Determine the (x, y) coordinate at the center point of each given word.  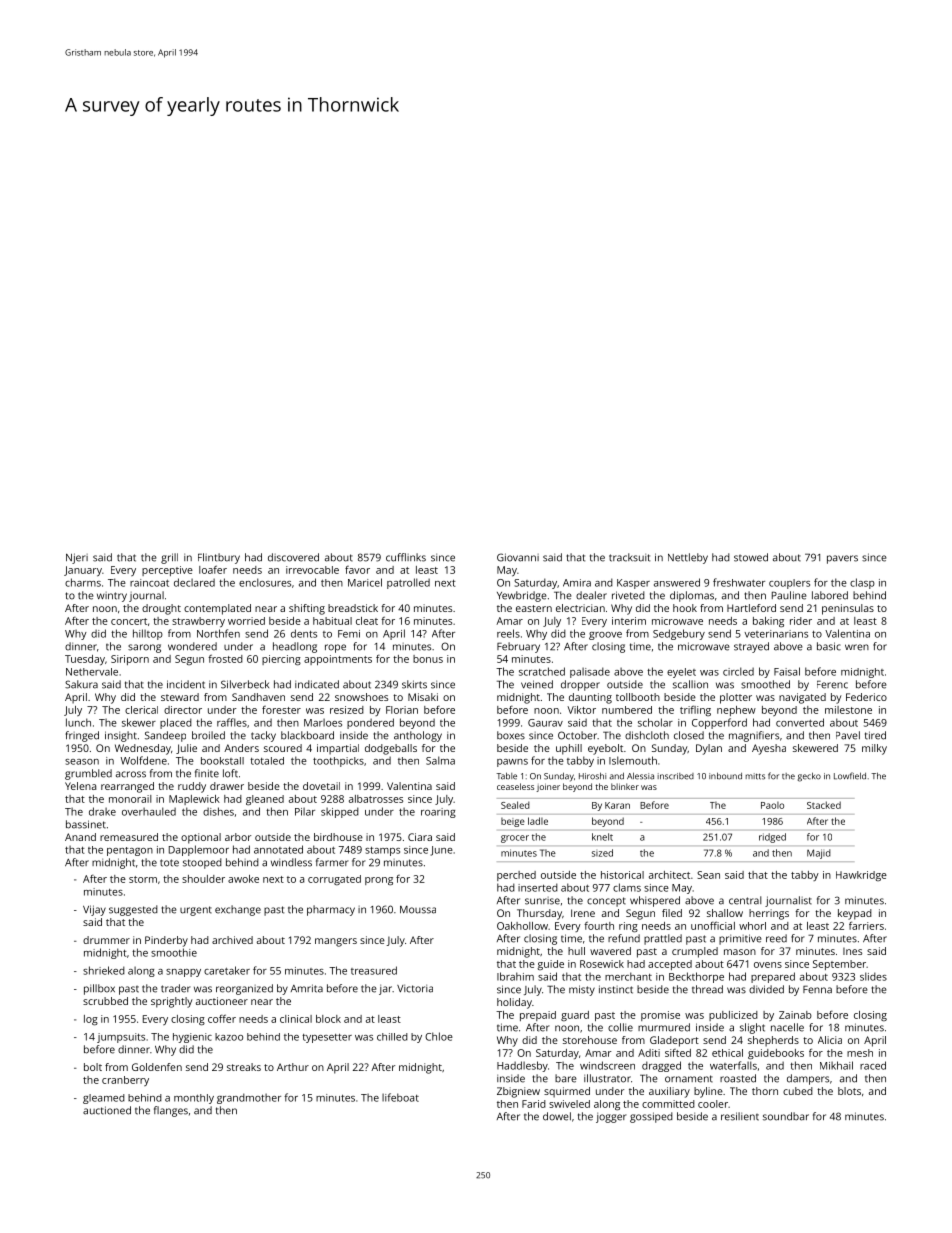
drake (102, 811)
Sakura (81, 684)
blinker (625, 786)
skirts (414, 684)
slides (873, 976)
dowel (557, 1116)
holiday (514, 1003)
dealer (591, 595)
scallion (690, 684)
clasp (862, 583)
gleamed (104, 1099)
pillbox (99, 989)
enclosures (265, 582)
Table (506, 776)
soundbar (786, 1116)
